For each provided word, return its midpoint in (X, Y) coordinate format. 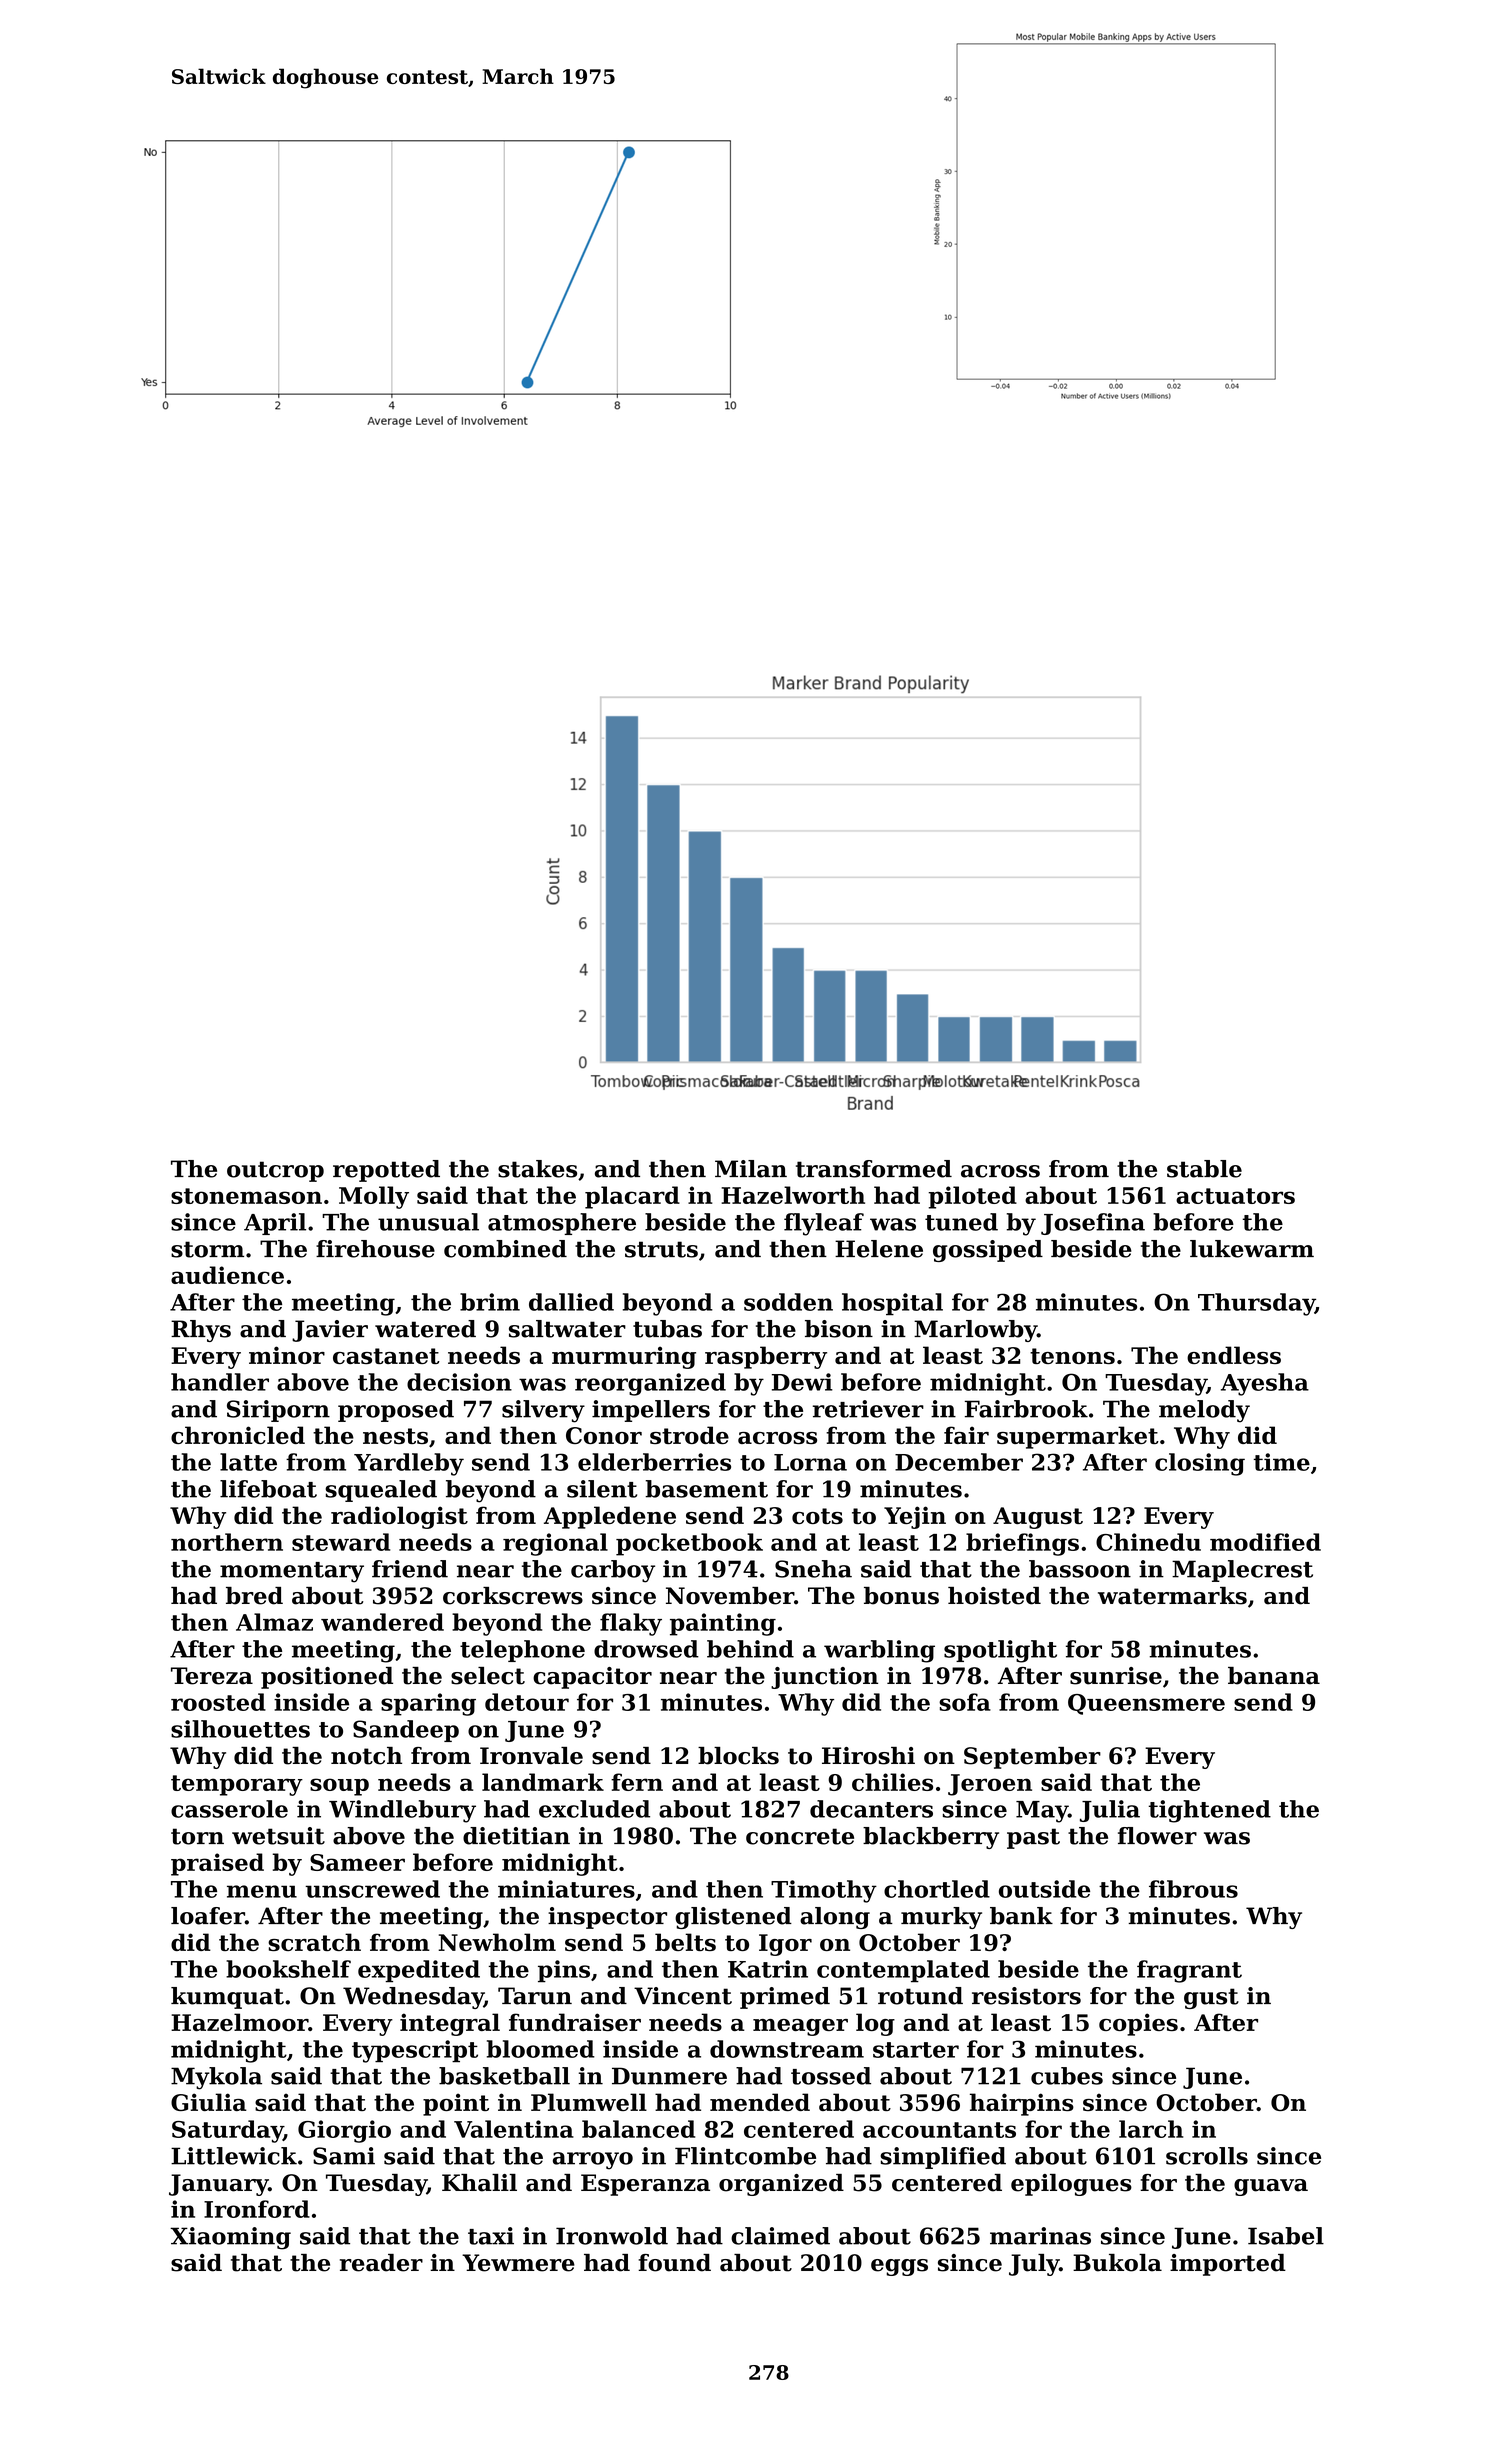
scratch (314, 1942)
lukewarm (1252, 1249)
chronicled (238, 1435)
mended (760, 2102)
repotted (386, 1171)
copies (1138, 2024)
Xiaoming (230, 2238)
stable (1204, 1169)
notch (366, 1756)
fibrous (1193, 1889)
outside (1044, 1889)
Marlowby (975, 1331)
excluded (594, 1809)
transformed (874, 1169)
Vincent (683, 1996)
